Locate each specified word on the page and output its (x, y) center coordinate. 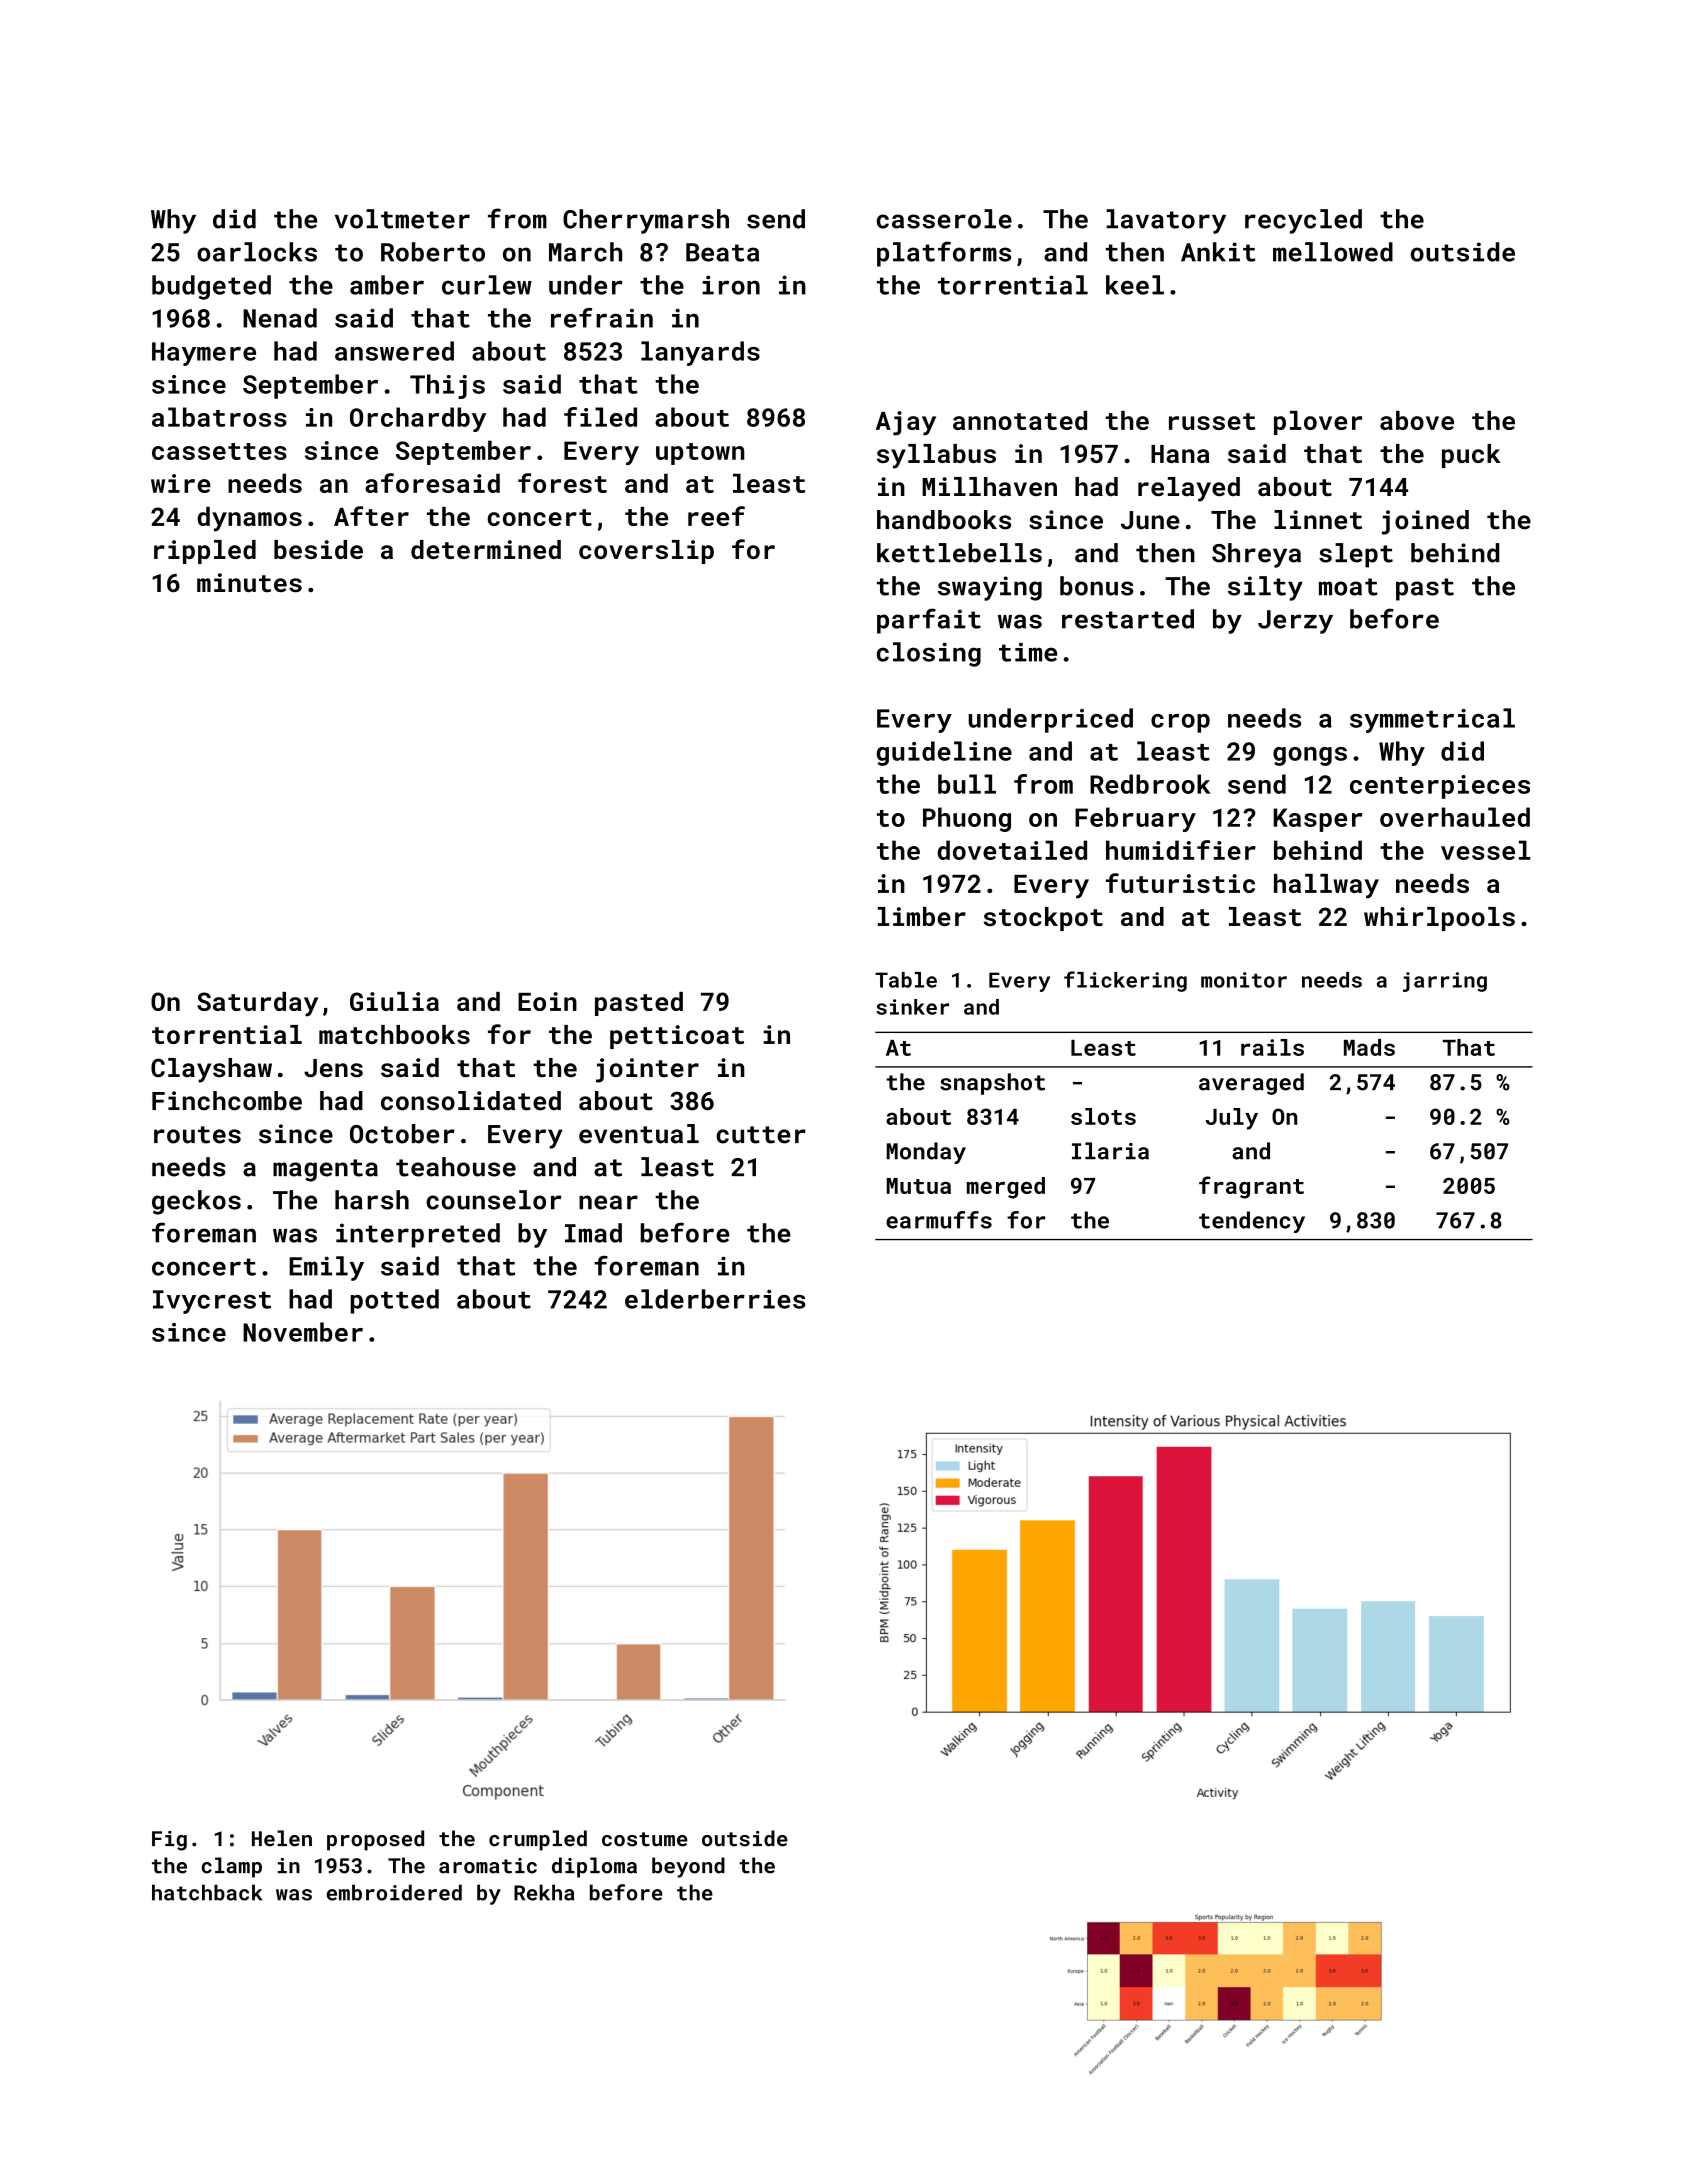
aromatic (488, 1866)
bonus (1097, 586)
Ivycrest (212, 1302)
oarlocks (257, 252)
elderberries (715, 1299)
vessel (1485, 850)
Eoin (547, 1001)
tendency (1252, 1222)
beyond (688, 1867)
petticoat (677, 1037)
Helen (282, 1838)
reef (716, 516)
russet (1212, 421)
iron (731, 285)
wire (181, 483)
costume (645, 1839)
